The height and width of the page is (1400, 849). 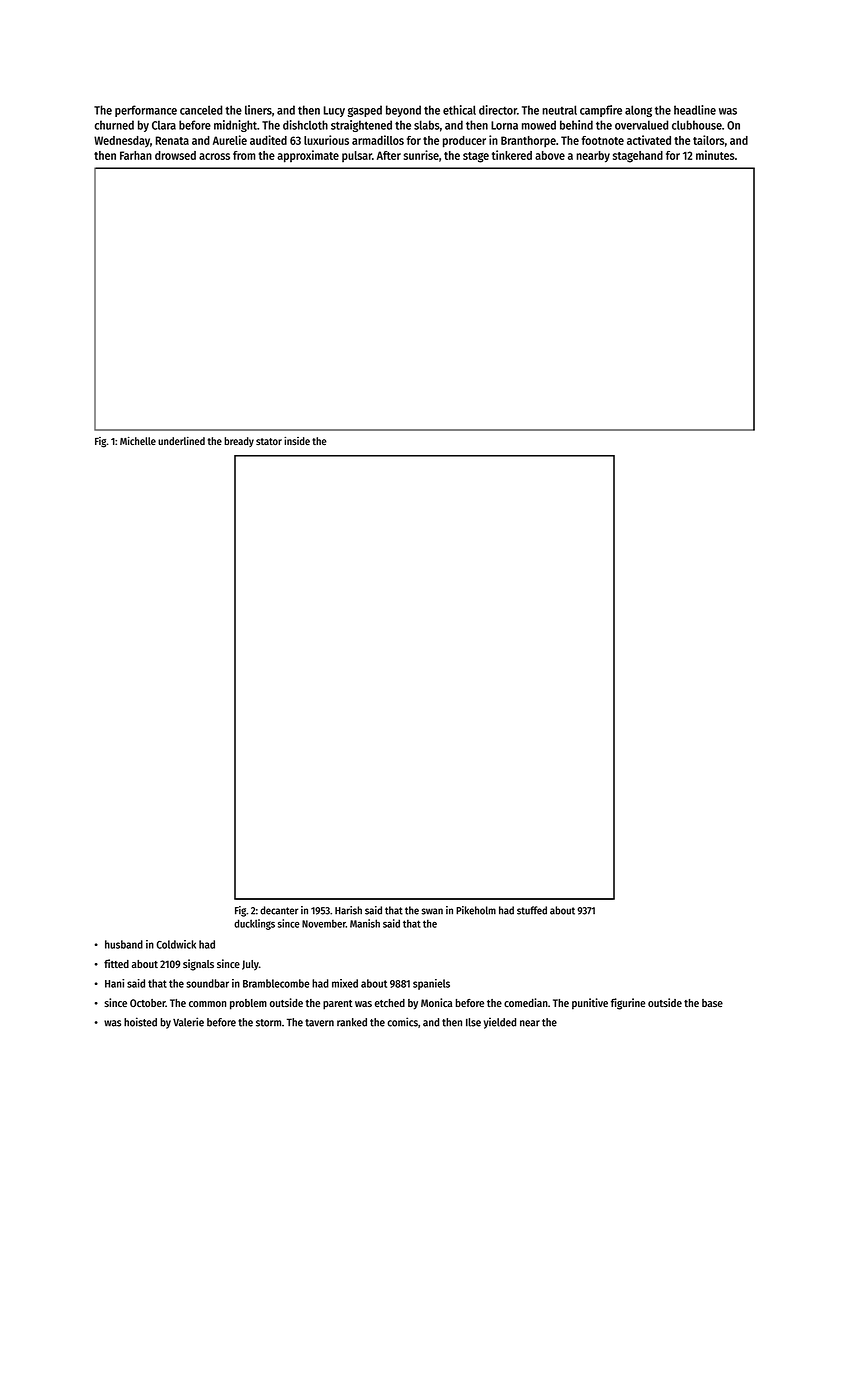 What do you see at coordinates (269, 441) in the page?
I see `stator` at bounding box center [269, 441].
